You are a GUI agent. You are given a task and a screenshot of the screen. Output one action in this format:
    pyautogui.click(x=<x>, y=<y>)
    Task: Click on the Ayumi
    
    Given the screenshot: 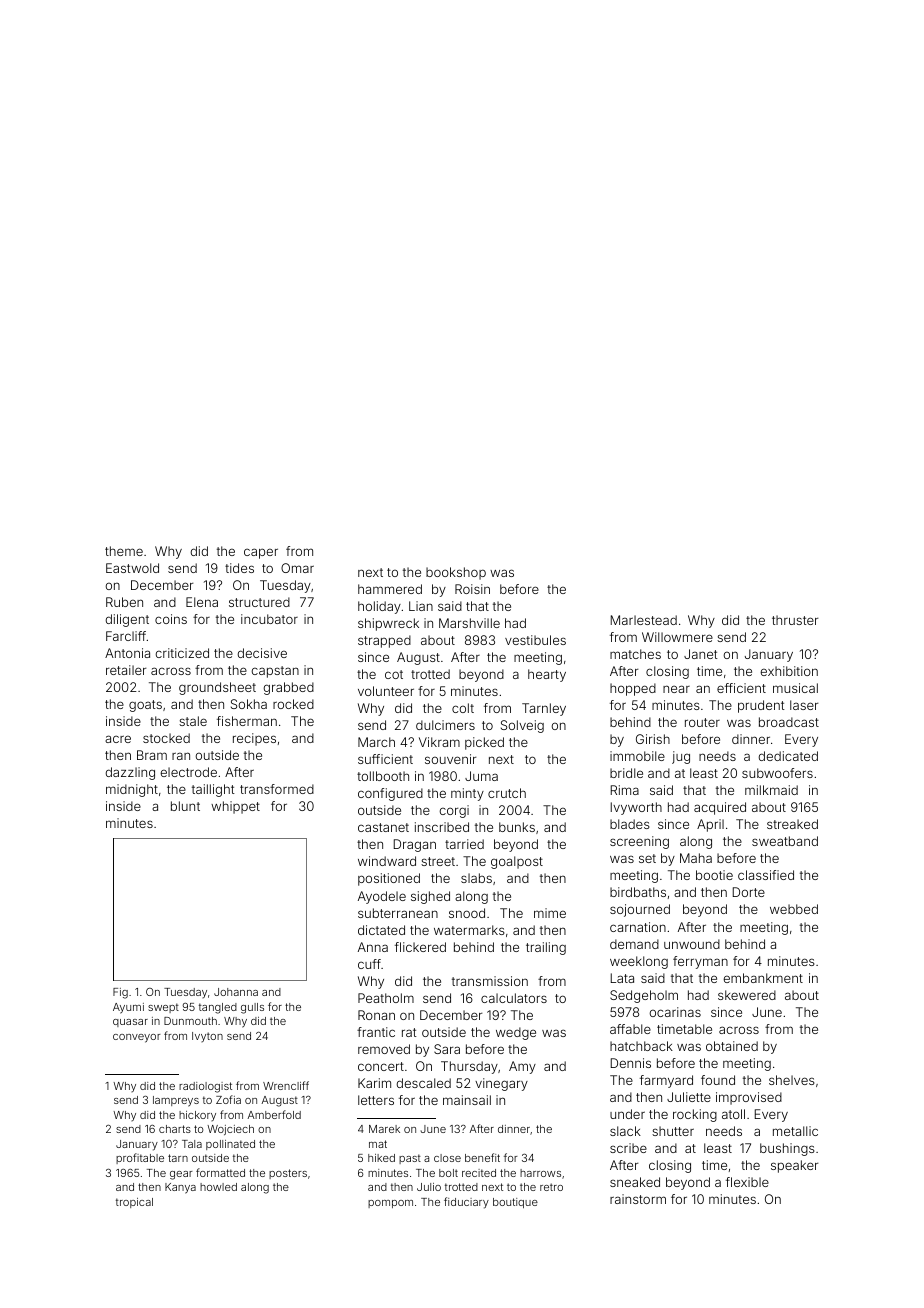 What is the action you would take?
    pyautogui.click(x=128, y=1008)
